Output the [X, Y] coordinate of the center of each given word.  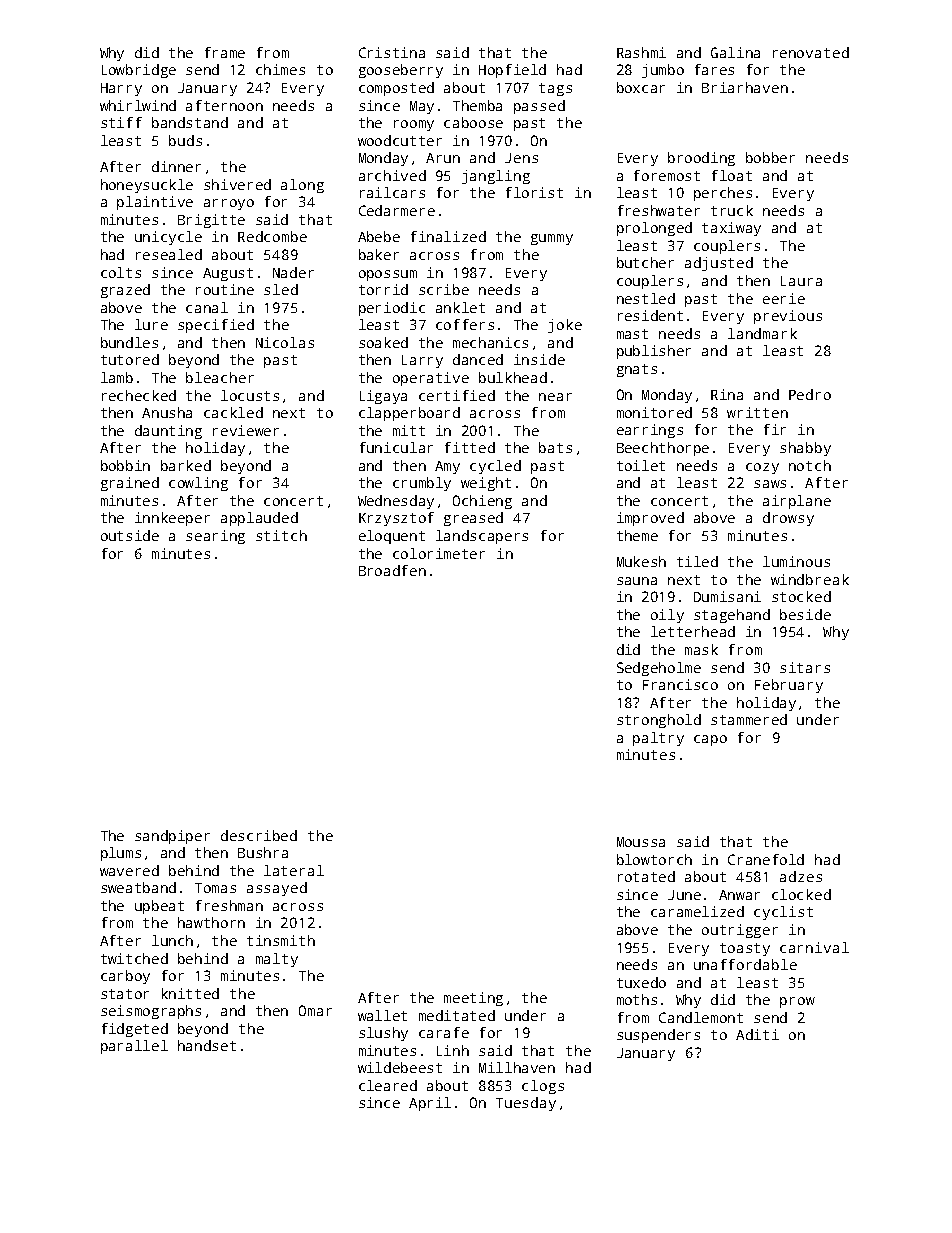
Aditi [757, 1034]
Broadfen [392, 570]
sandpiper [172, 837]
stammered [749, 719]
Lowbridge [139, 71]
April [430, 1104]
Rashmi [641, 52]
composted [396, 89]
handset [207, 1045]
